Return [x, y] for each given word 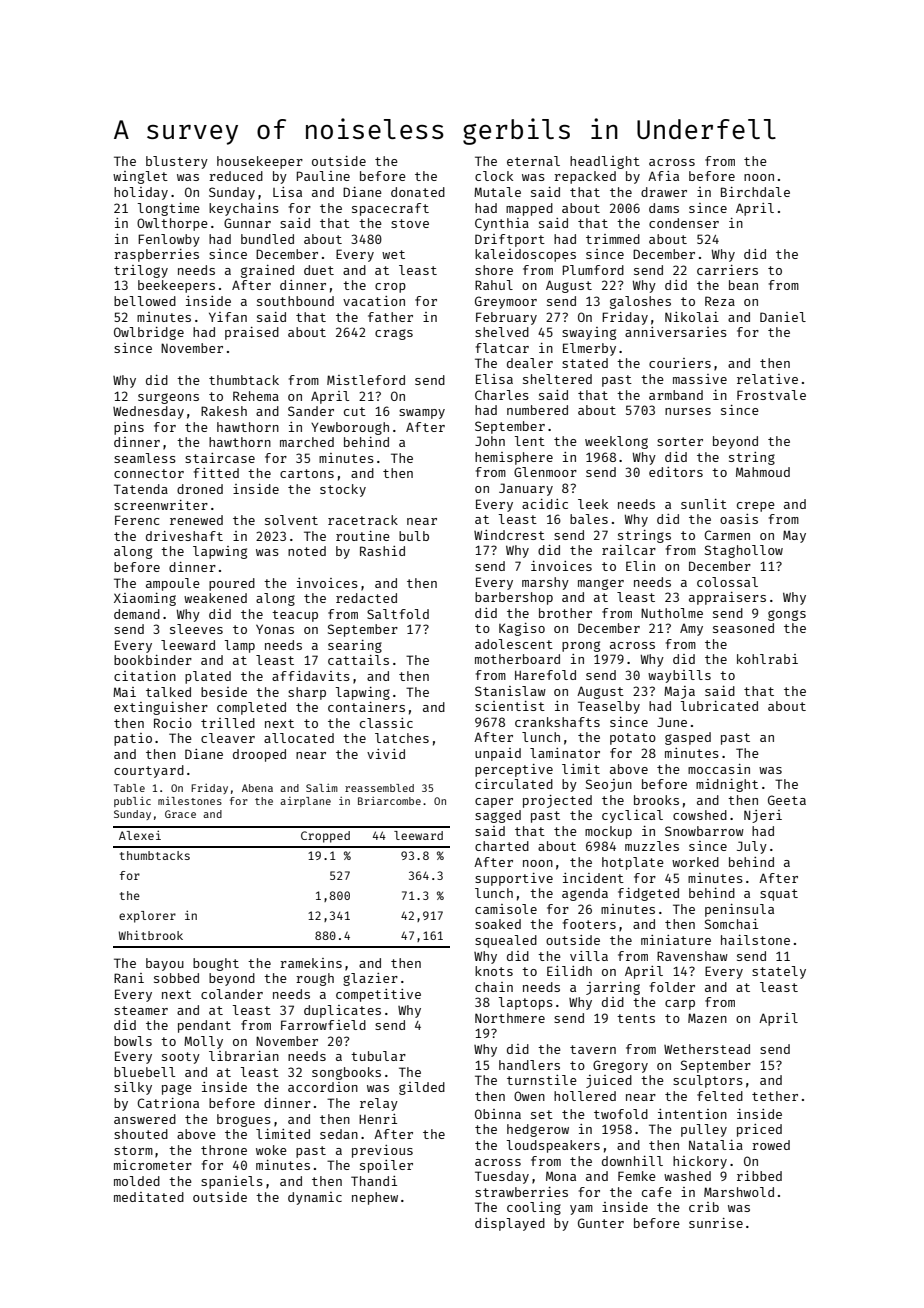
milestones [190, 801]
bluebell [144, 1072]
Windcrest [509, 535]
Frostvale [771, 395]
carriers [727, 270]
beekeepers [176, 286]
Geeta [787, 800]
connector [149, 473]
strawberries [521, 1192]
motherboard [517, 659]
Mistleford [366, 380]
